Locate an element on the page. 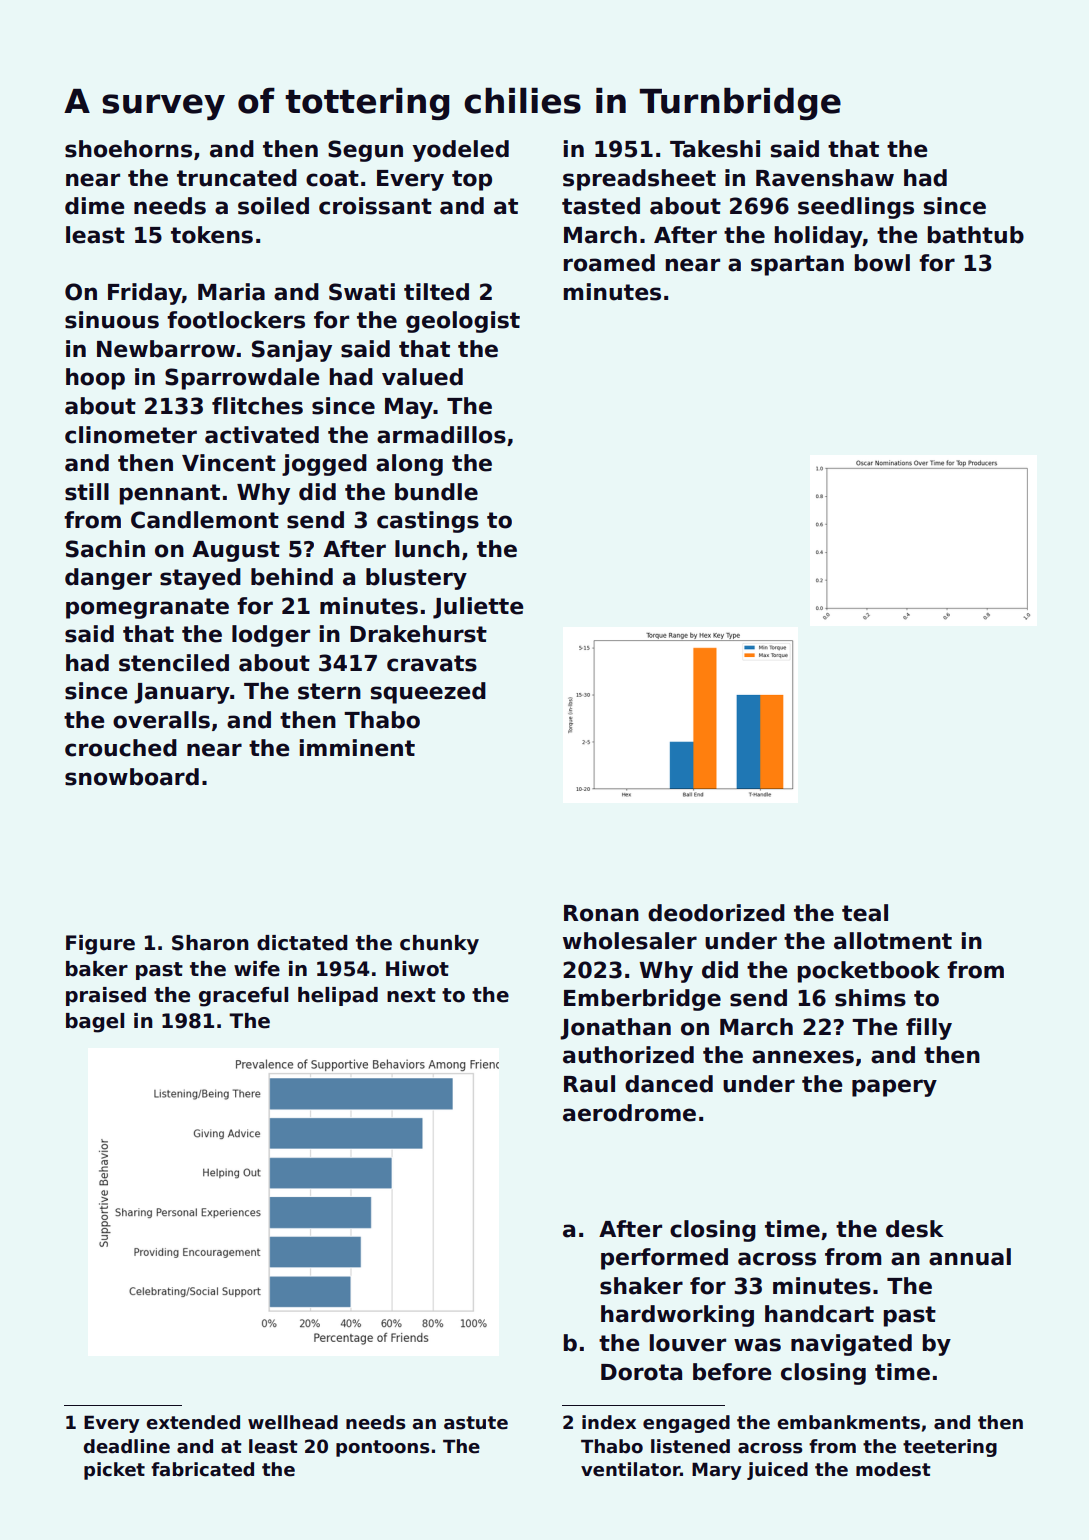 Image resolution: width=1089 pixels, height=1540 pixels. deodorized is located at coordinates (716, 913).
